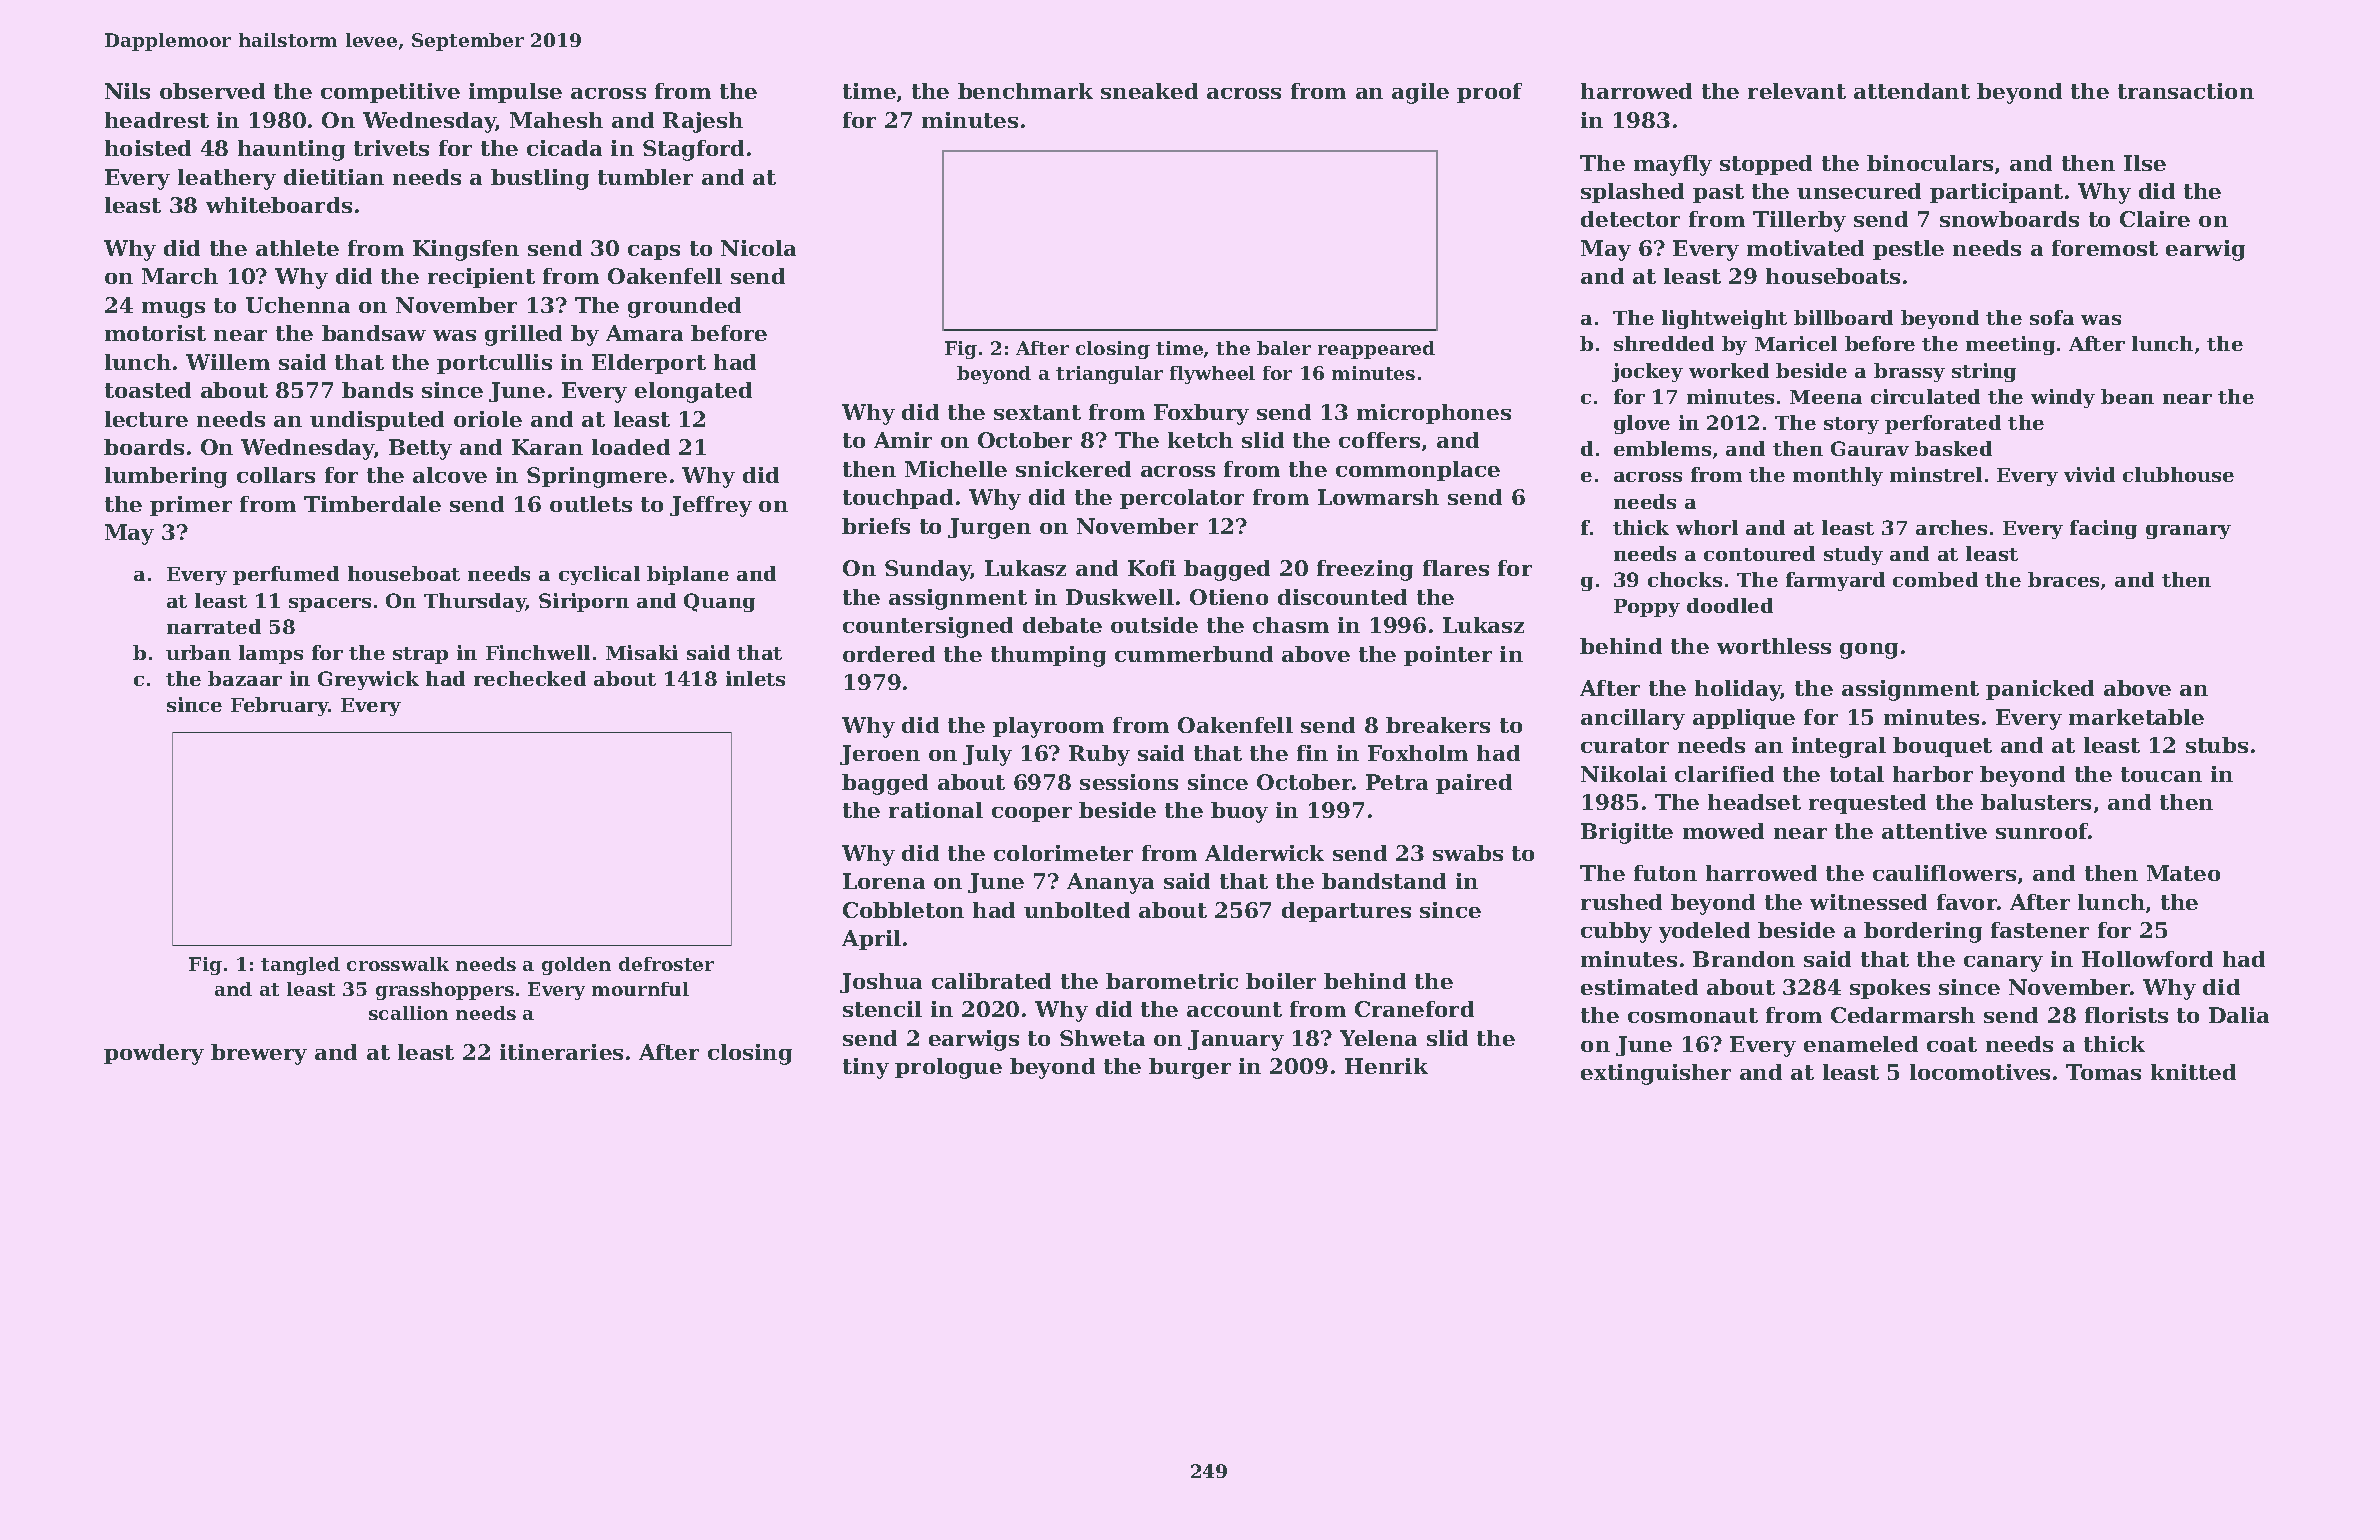 This document has width=2380, height=1540. What do you see at coordinates (1149, 91) in the document?
I see `sneaked` at bounding box center [1149, 91].
